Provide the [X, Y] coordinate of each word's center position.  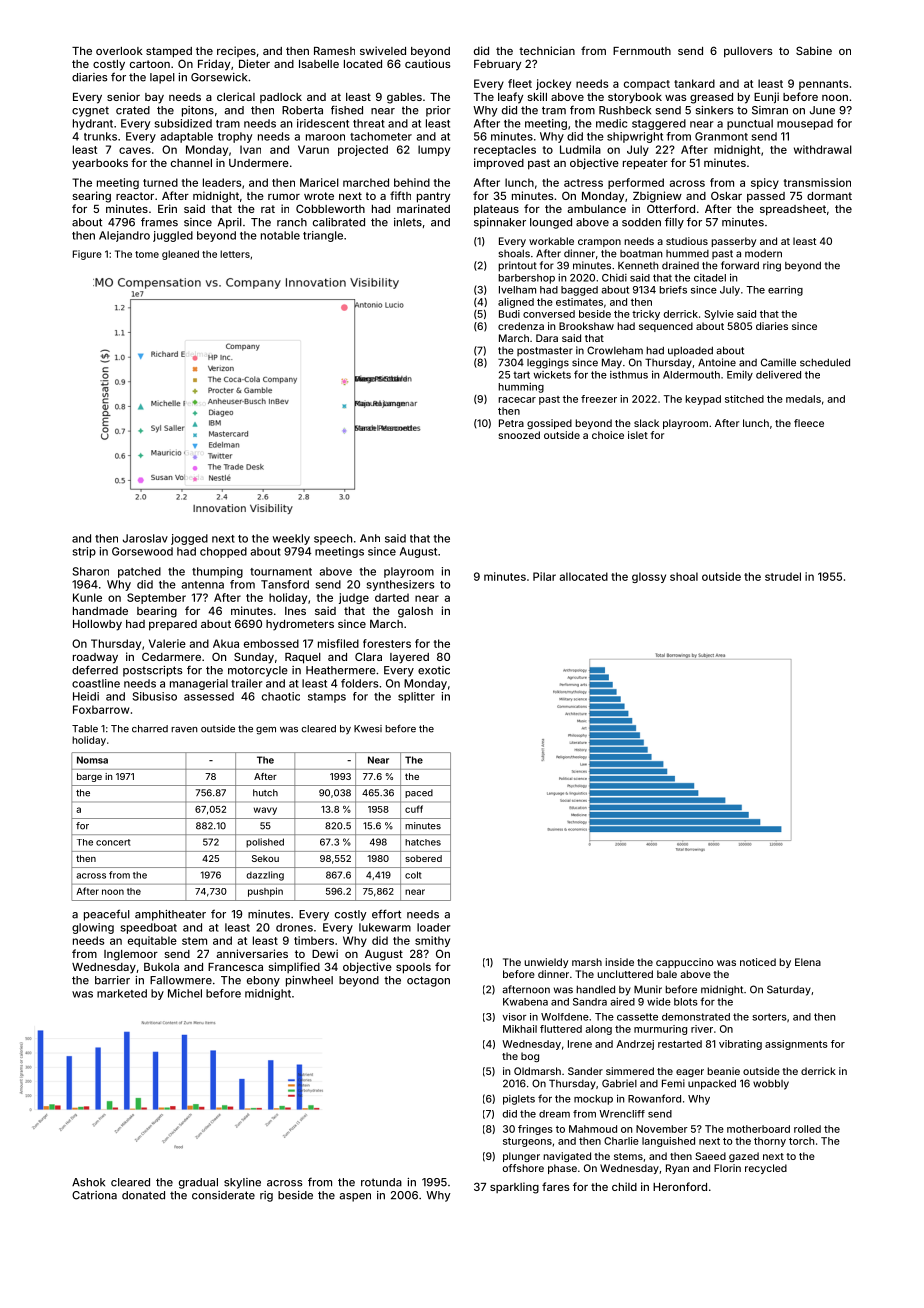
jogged [189, 539]
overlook [119, 51]
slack [646, 423]
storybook [635, 98]
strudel [783, 576]
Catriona [94, 1195]
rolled [807, 1129]
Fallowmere [181, 980]
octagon [428, 981]
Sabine [814, 50]
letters [235, 254]
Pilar [544, 576]
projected [363, 150]
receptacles [505, 150]
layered [409, 658]
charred [150, 729]
